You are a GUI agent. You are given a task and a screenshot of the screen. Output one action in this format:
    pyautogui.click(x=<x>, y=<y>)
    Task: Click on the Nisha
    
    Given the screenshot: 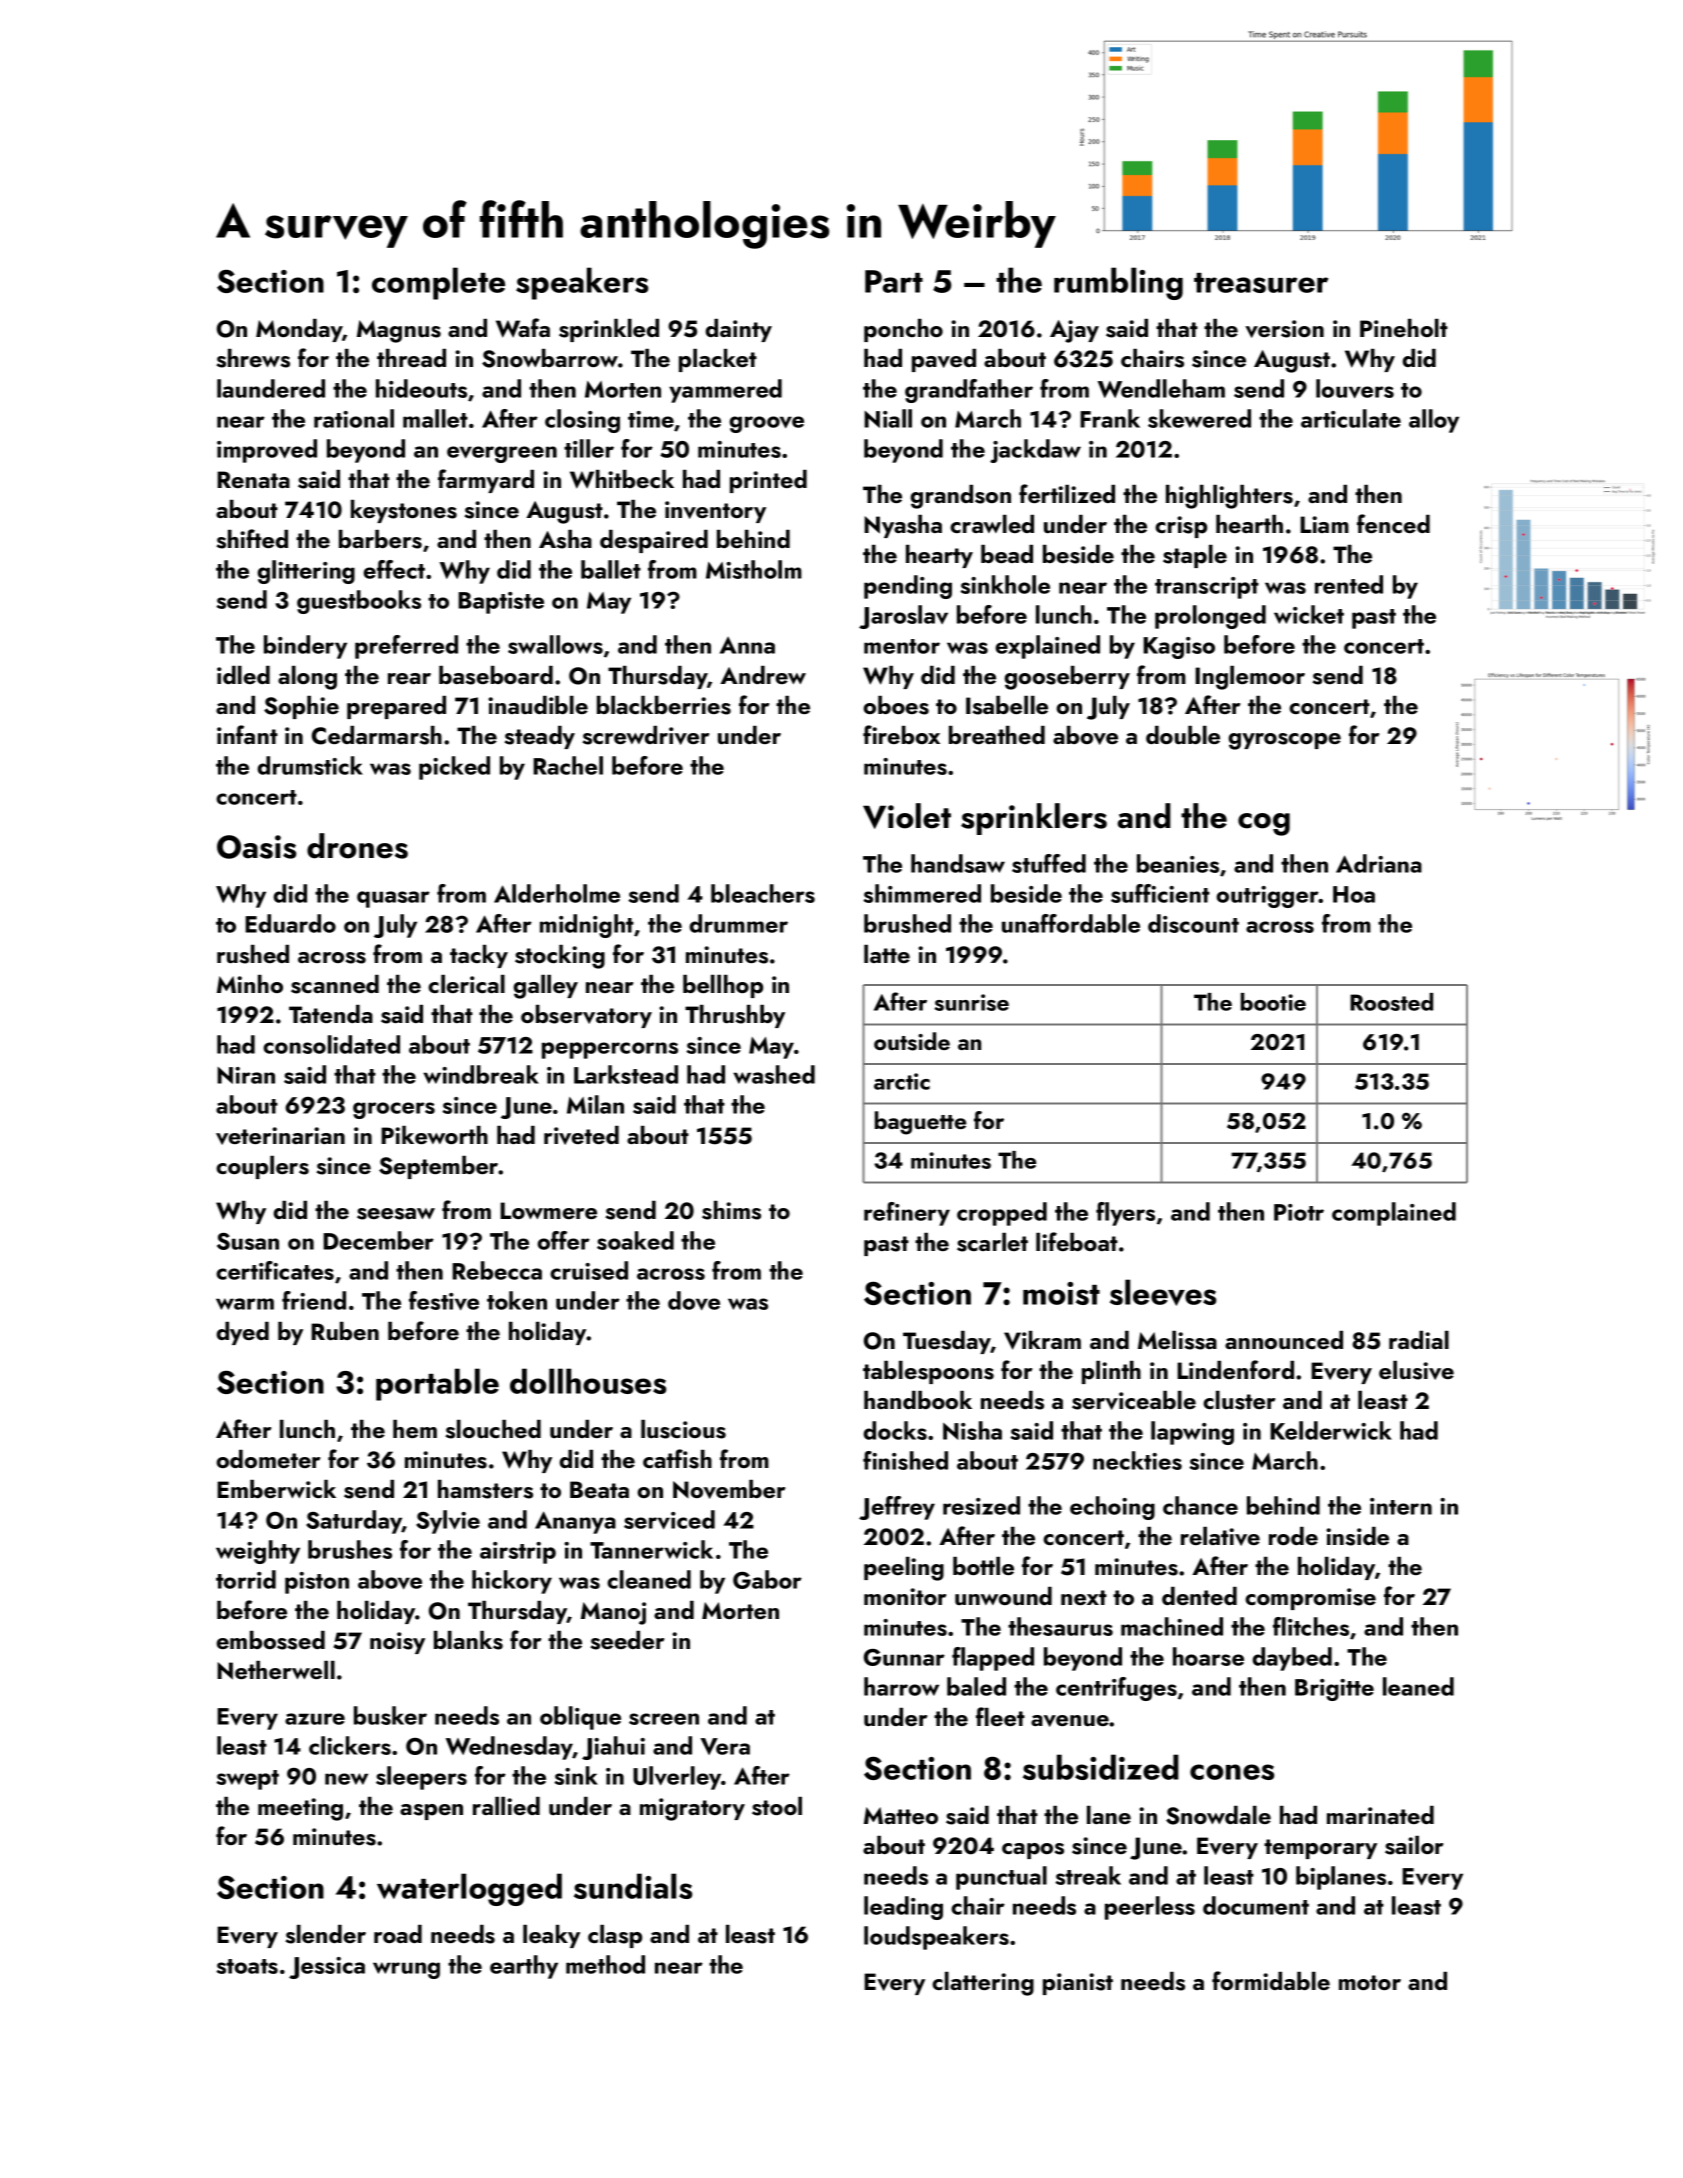 What is the action you would take?
    pyautogui.click(x=972, y=1430)
